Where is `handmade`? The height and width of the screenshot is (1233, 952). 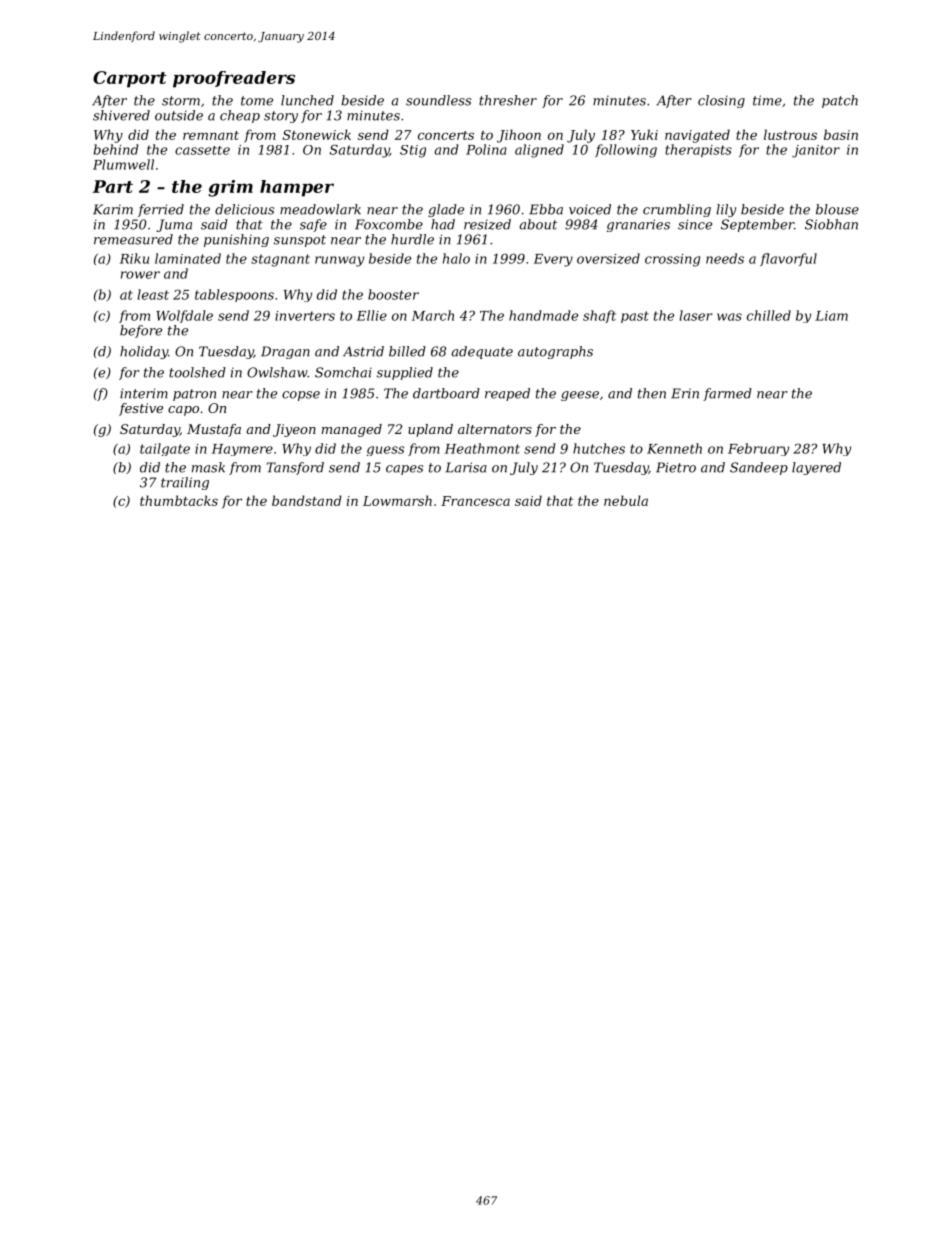 handmade is located at coordinates (543, 315).
